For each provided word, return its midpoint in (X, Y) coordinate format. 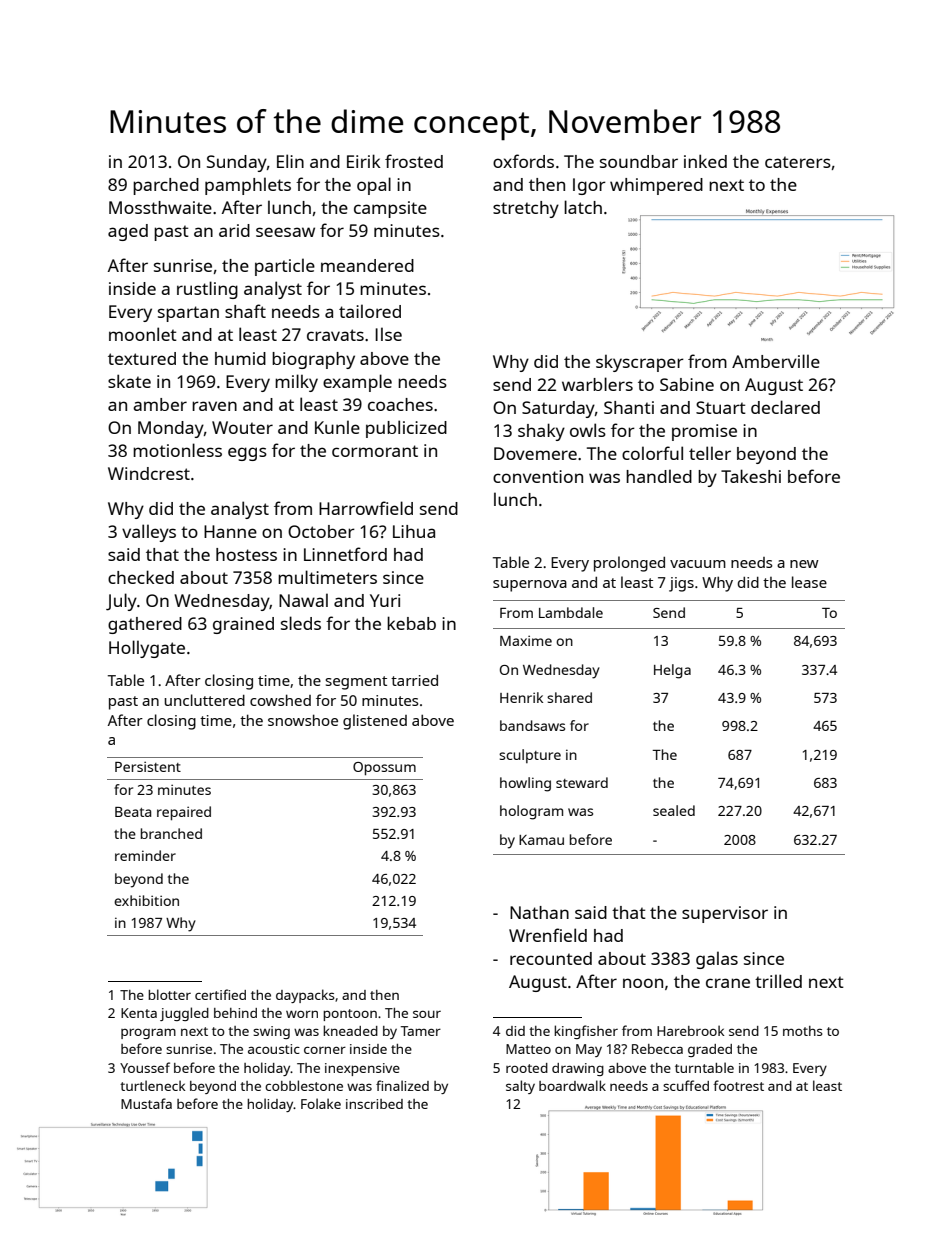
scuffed (686, 1085)
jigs (681, 584)
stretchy (526, 209)
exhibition (146, 900)
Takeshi (751, 476)
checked (141, 577)
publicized (406, 429)
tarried (414, 680)
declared (785, 407)
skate (129, 381)
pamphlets (248, 186)
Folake (321, 1103)
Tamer (421, 1031)
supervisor (725, 914)
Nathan (539, 912)
